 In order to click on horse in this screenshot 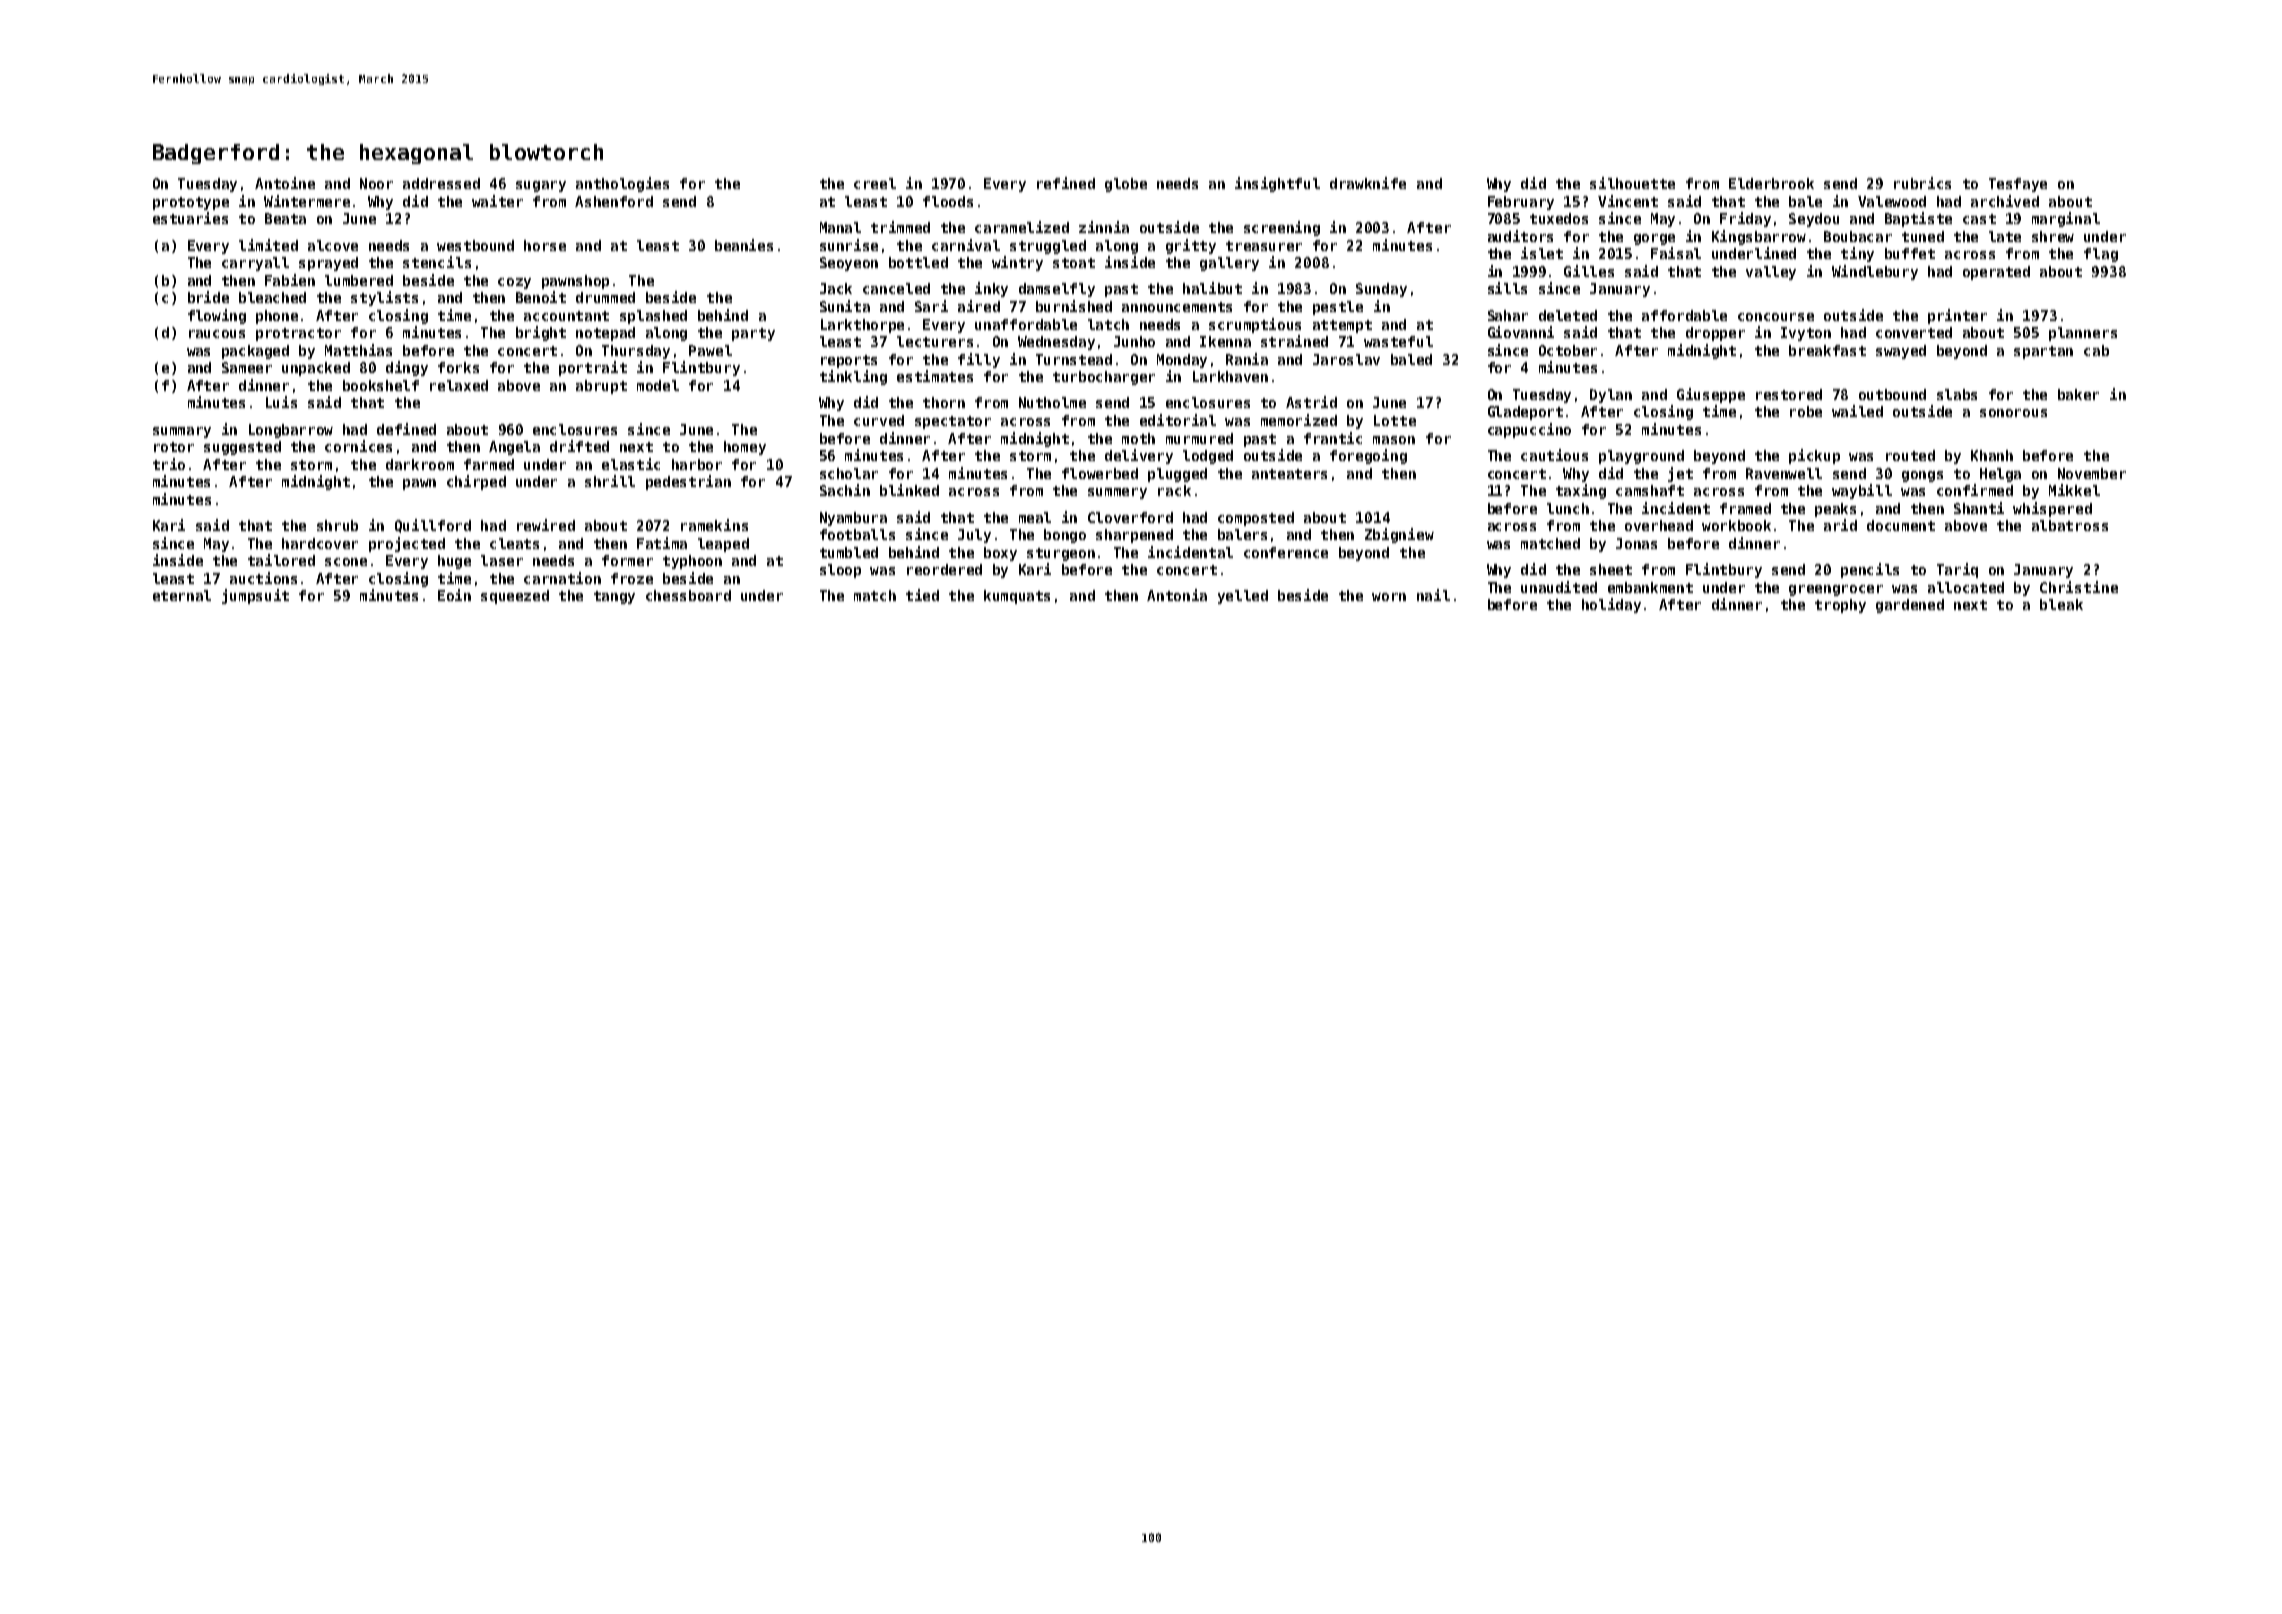, I will do `click(545, 245)`.
